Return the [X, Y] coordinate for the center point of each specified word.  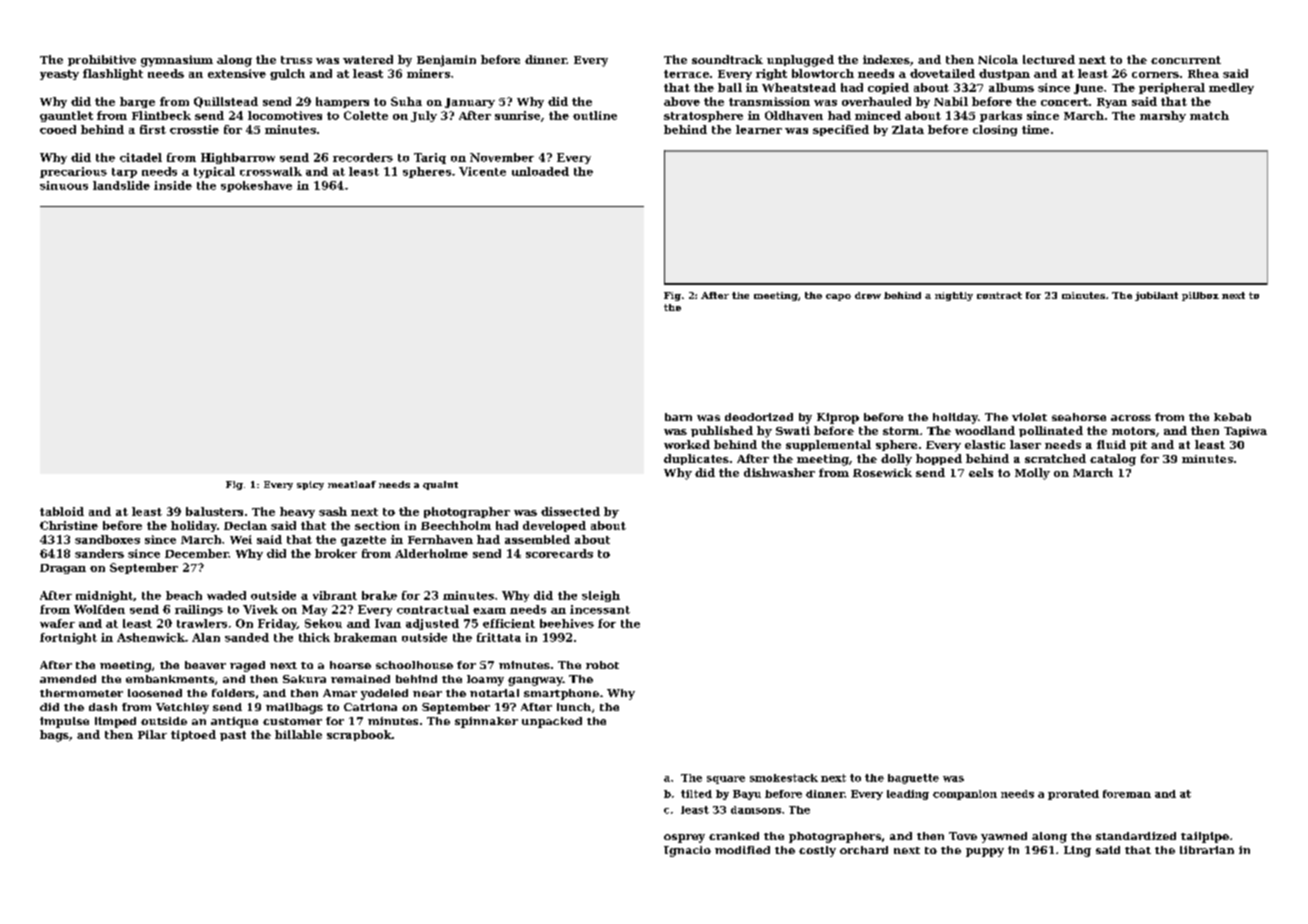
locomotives [285, 115]
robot [602, 665]
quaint [440, 485]
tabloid [62, 511]
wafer [57, 623]
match [1209, 115]
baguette [913, 779]
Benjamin [446, 61]
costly [817, 851]
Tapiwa [1245, 432]
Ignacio [687, 851]
